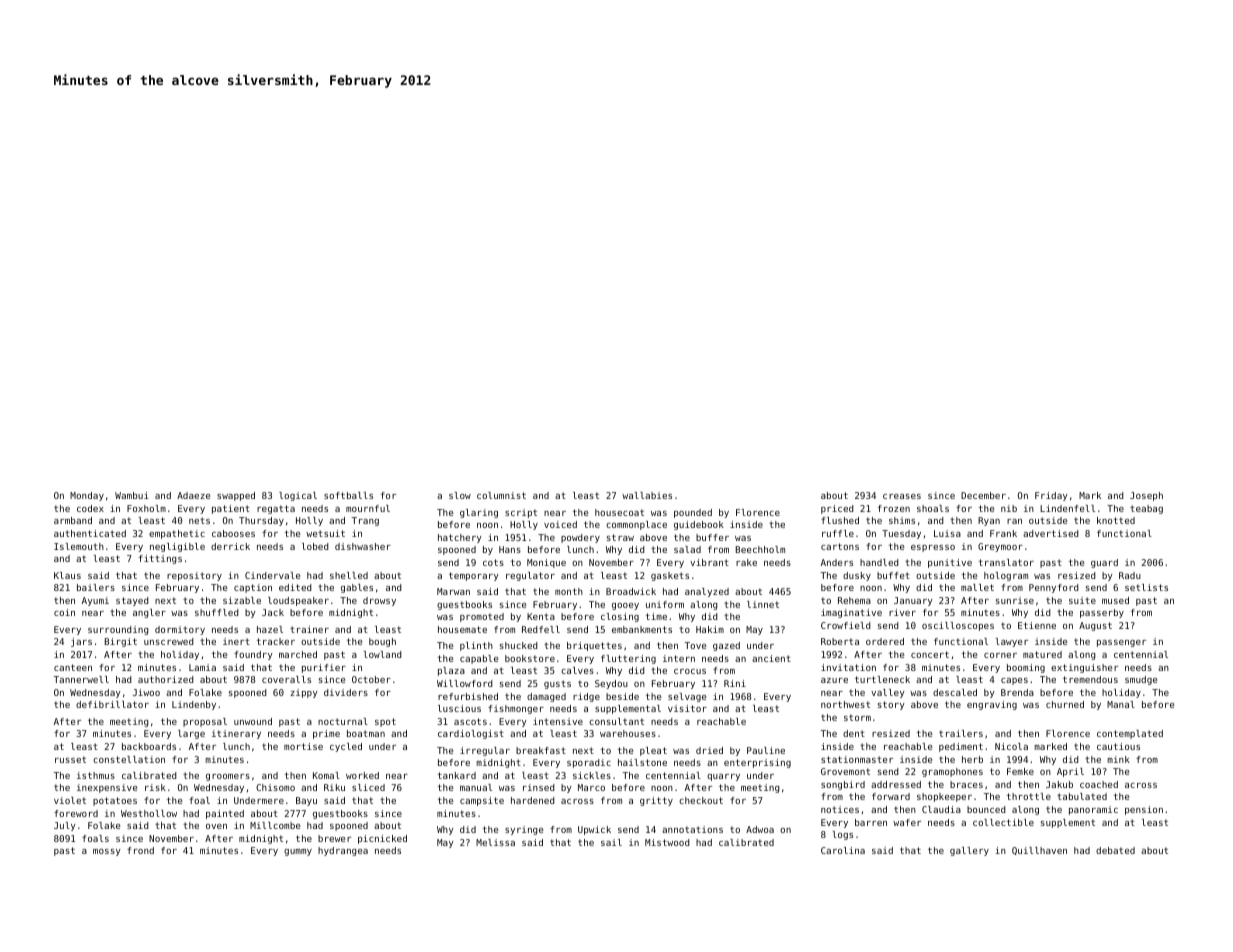 The image size is (1233, 952). Describe the element at coordinates (1104, 563) in the document. I see `guard` at that location.
